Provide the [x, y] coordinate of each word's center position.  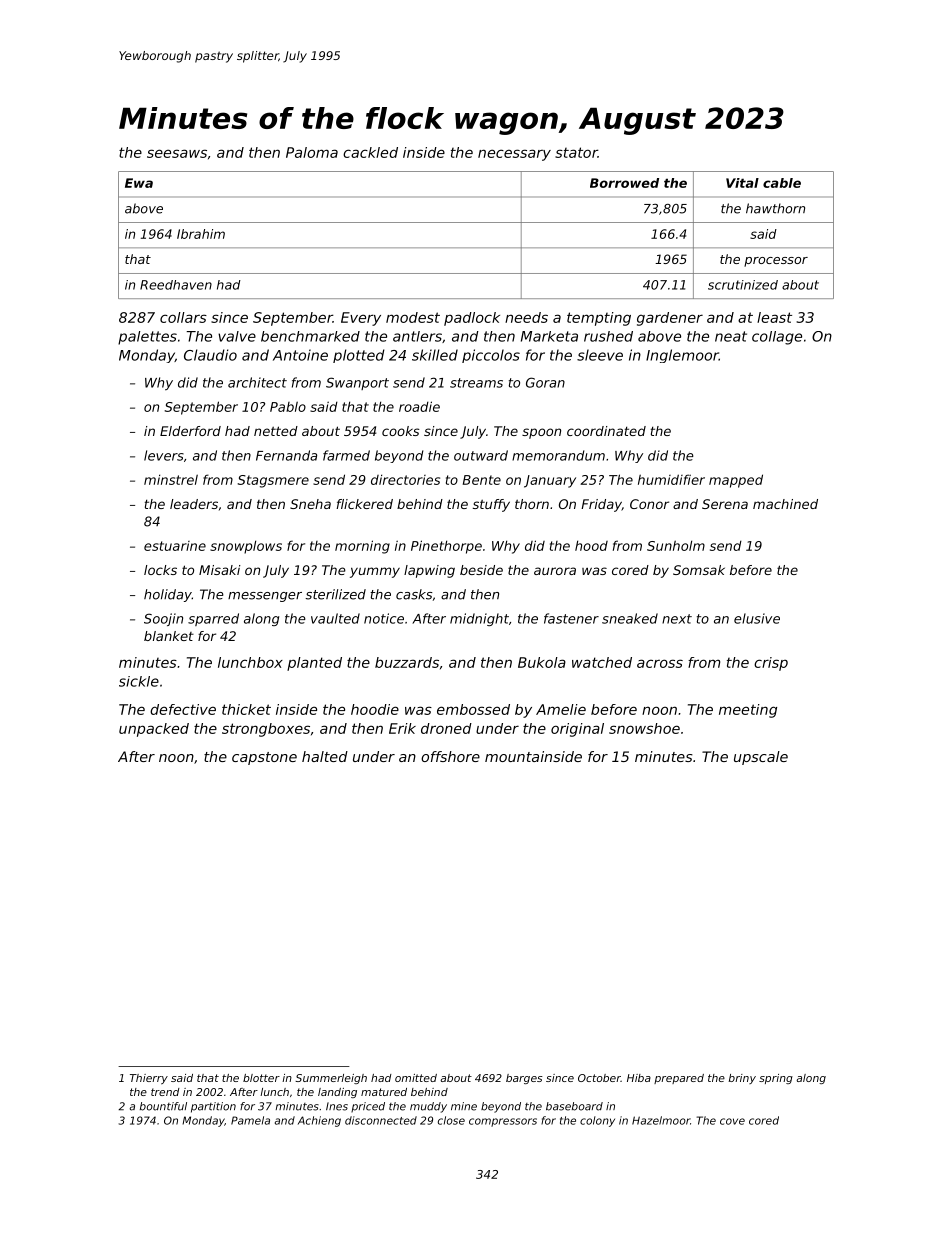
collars [183, 317]
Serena [725, 504]
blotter [261, 1078]
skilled [435, 355]
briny [742, 1079]
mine [464, 1106]
